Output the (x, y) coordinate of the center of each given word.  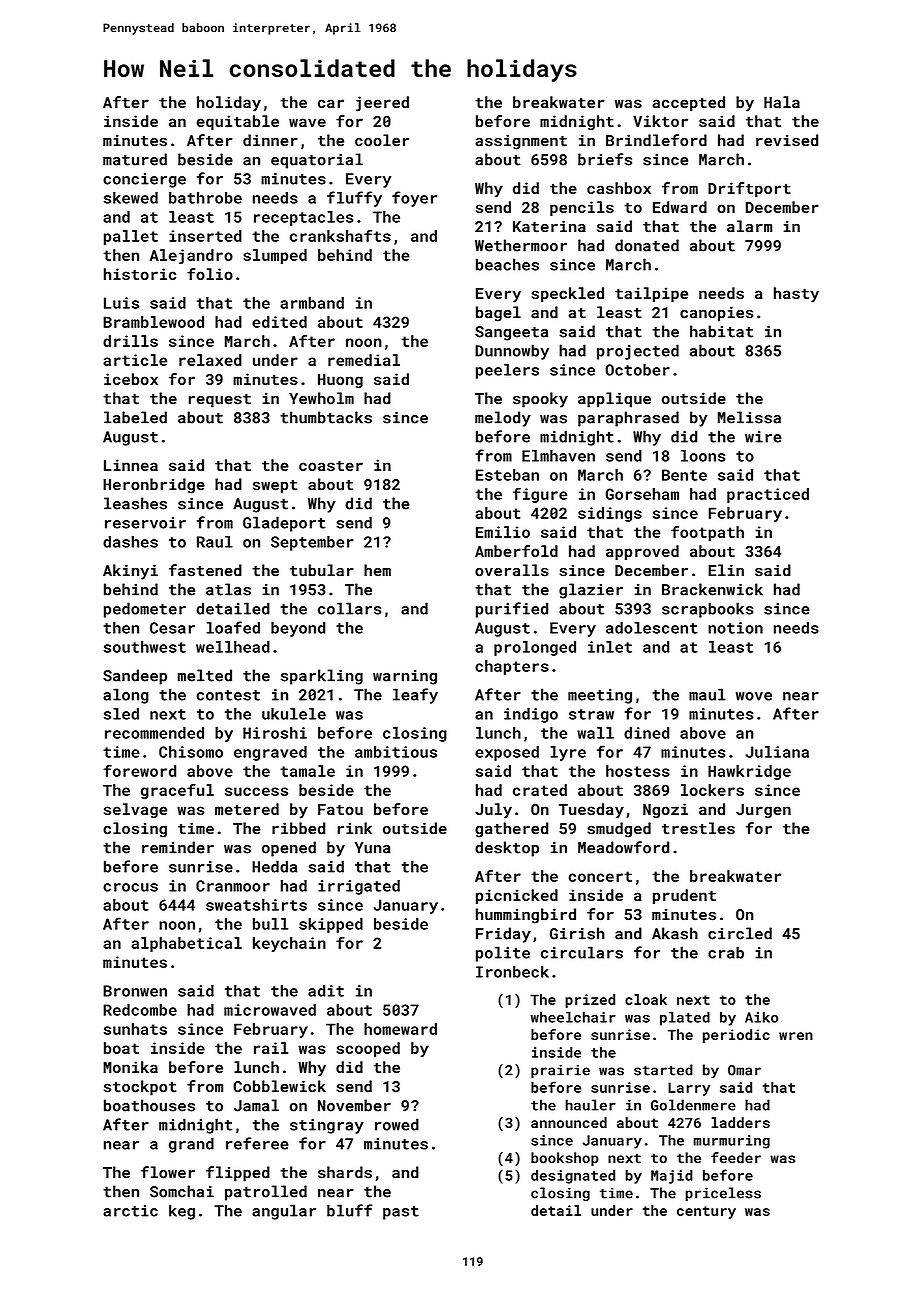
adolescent (652, 628)
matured (135, 159)
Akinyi (130, 572)
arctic (130, 1211)
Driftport (749, 189)
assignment (521, 142)
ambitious (396, 752)
